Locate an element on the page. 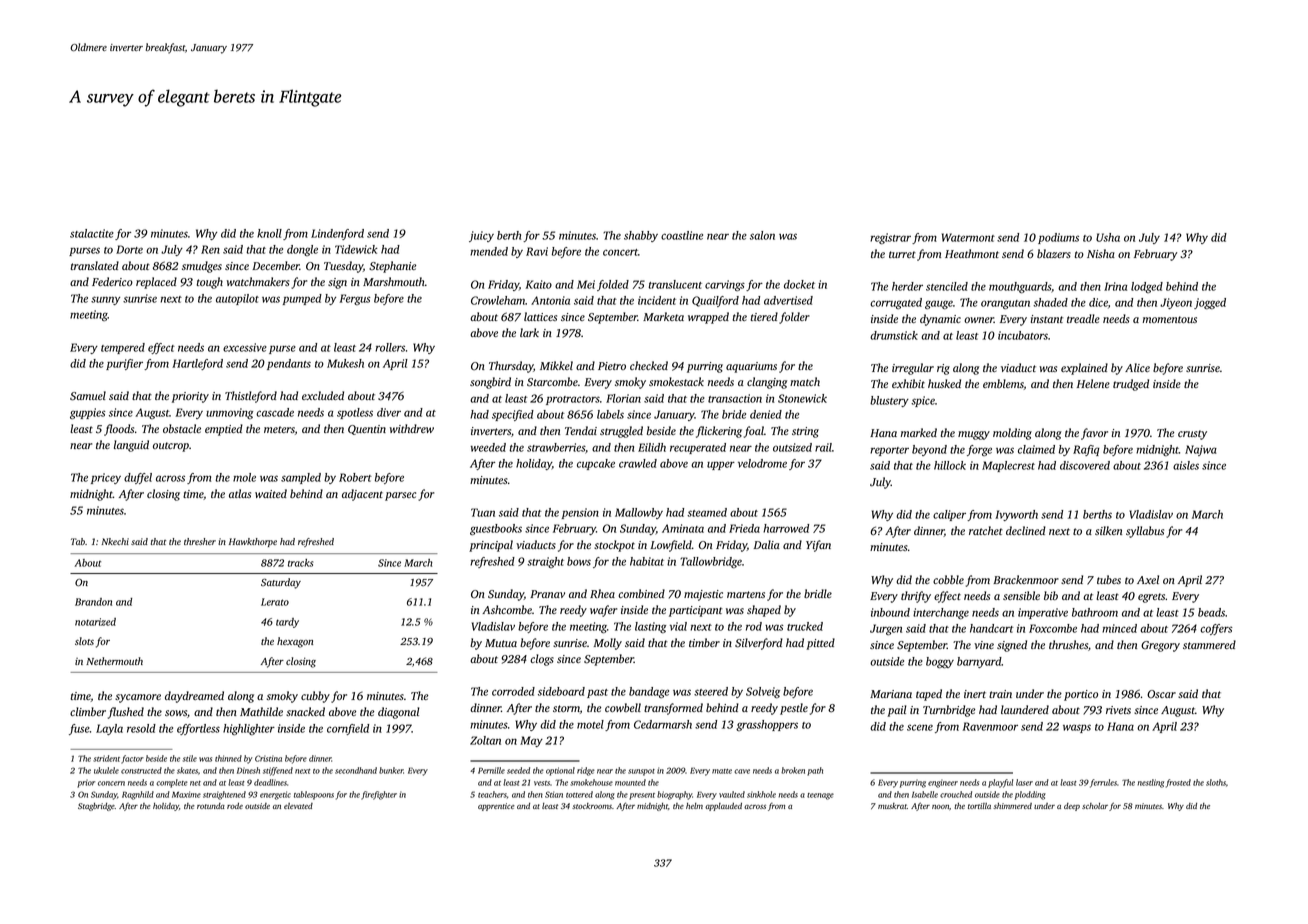  stalactite is located at coordinates (92, 233).
